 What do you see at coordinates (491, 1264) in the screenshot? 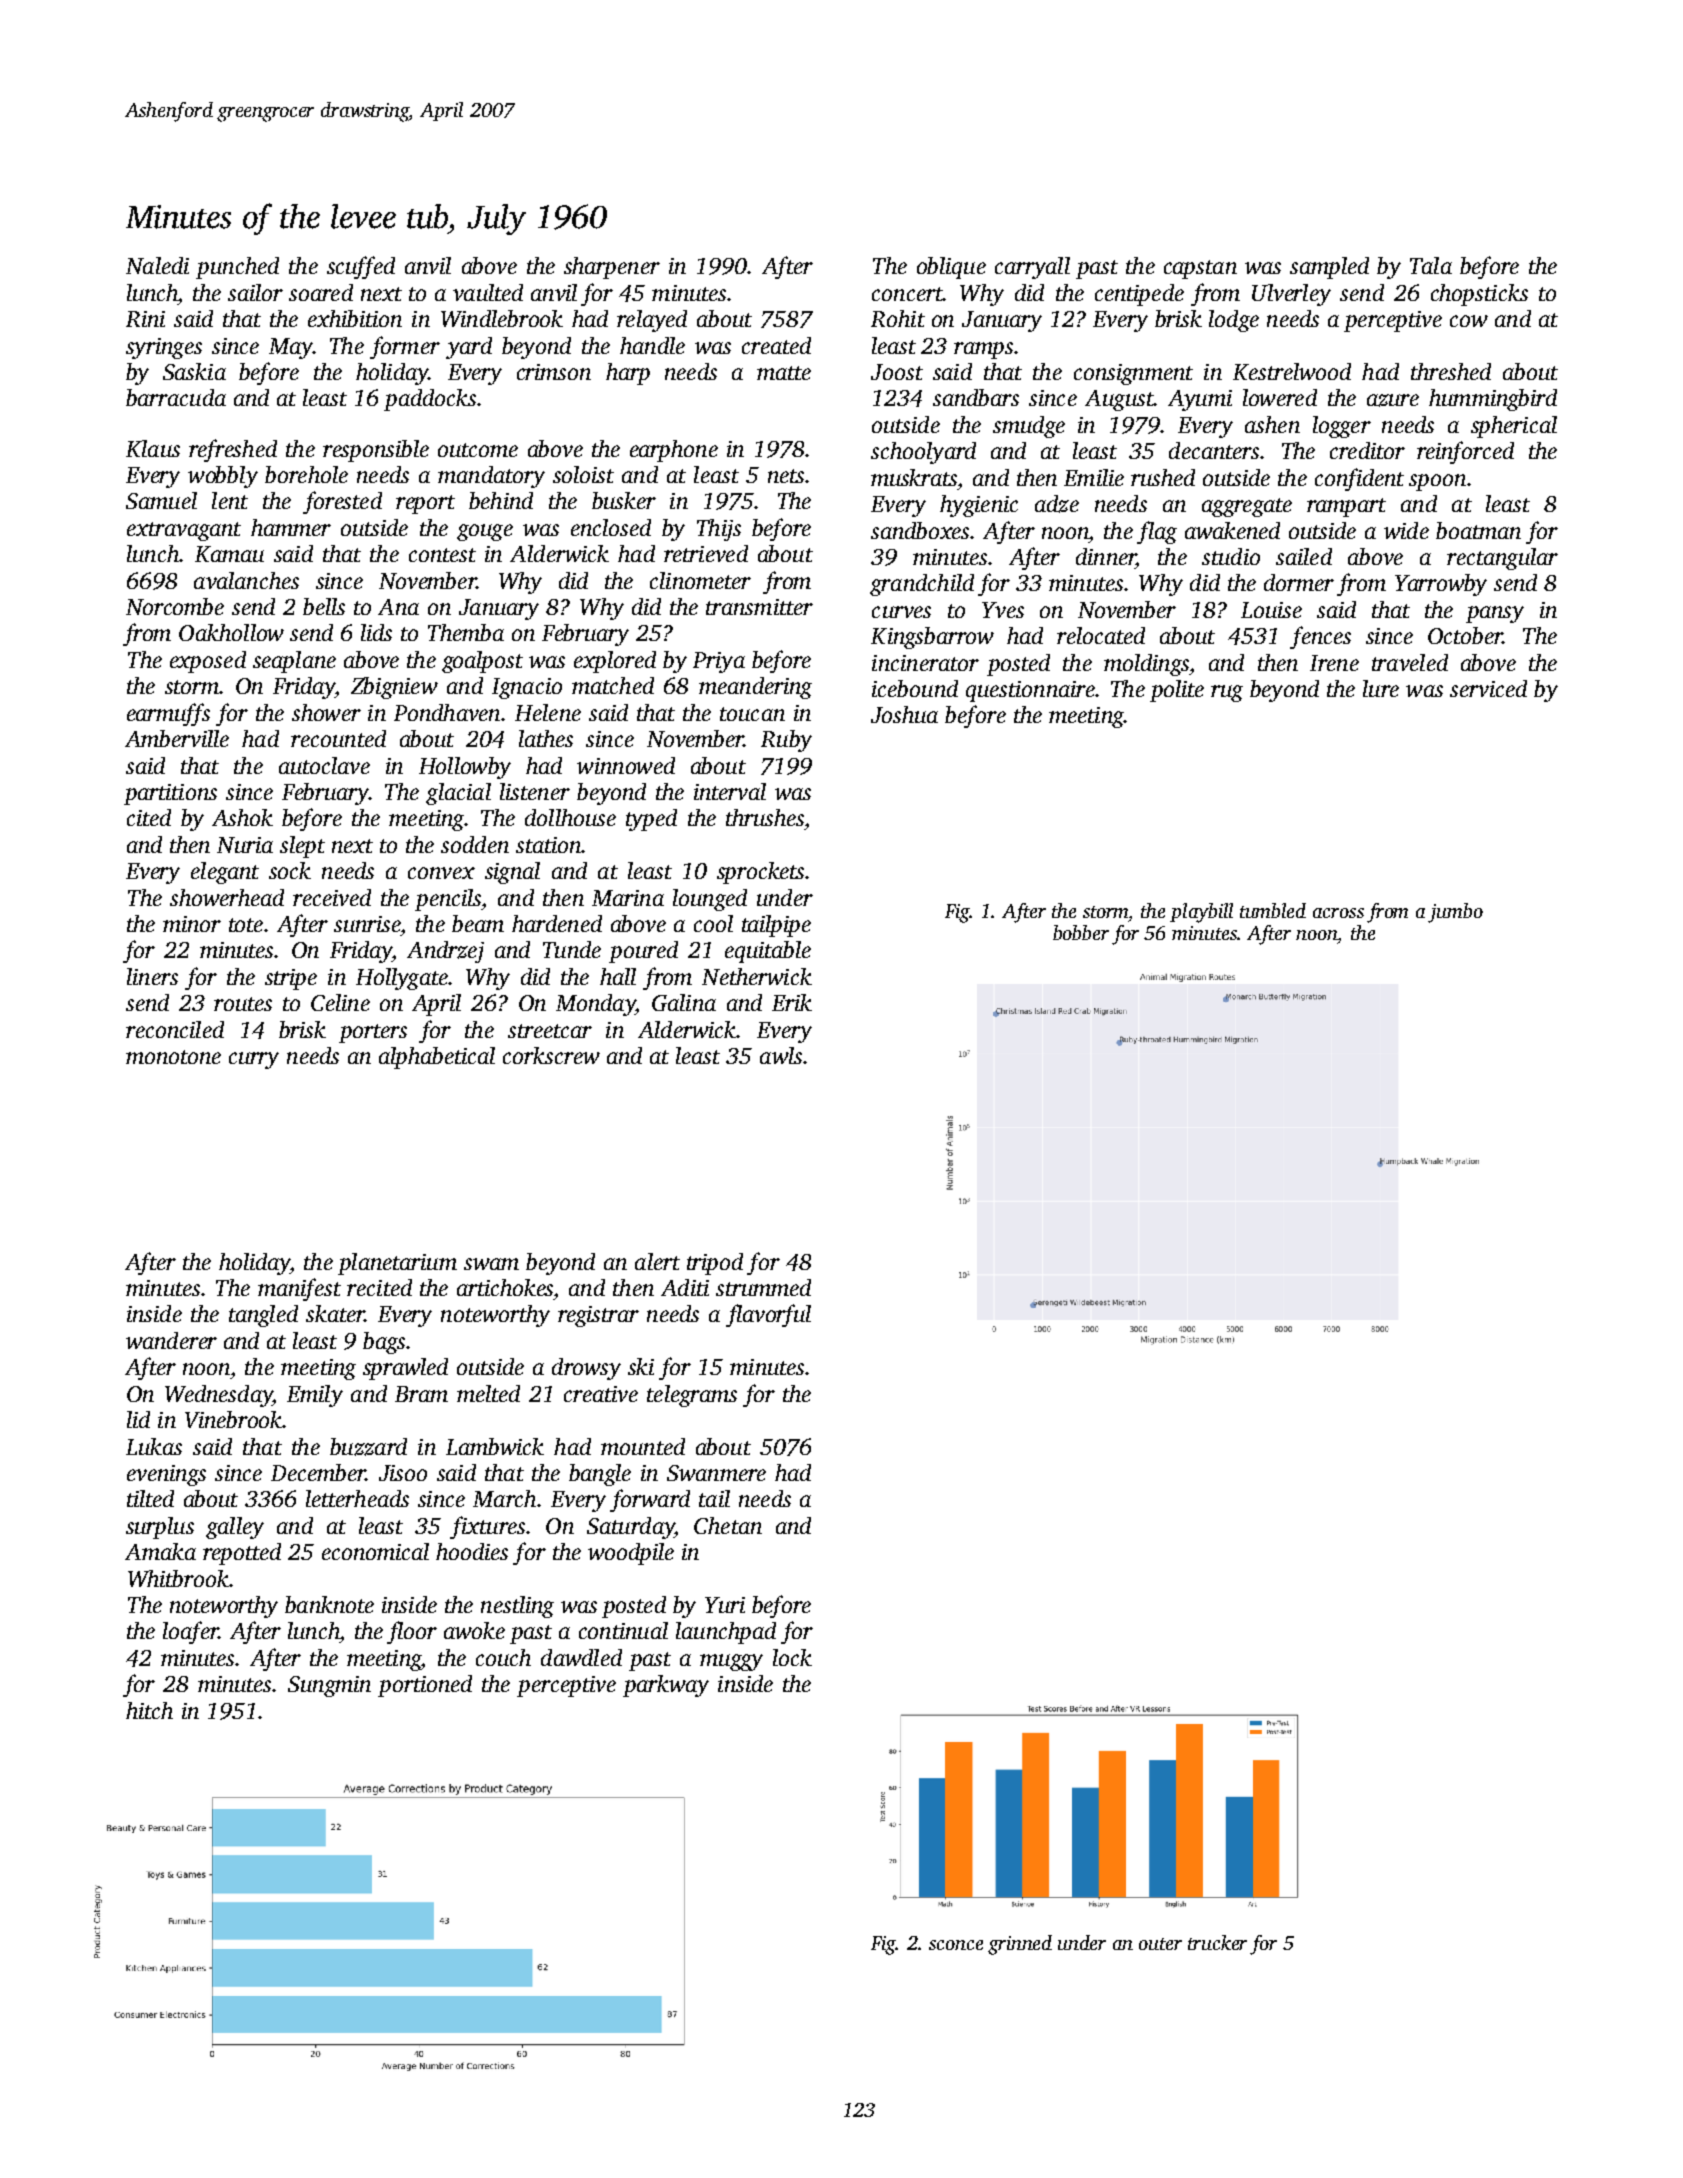
I see `swam` at bounding box center [491, 1264].
